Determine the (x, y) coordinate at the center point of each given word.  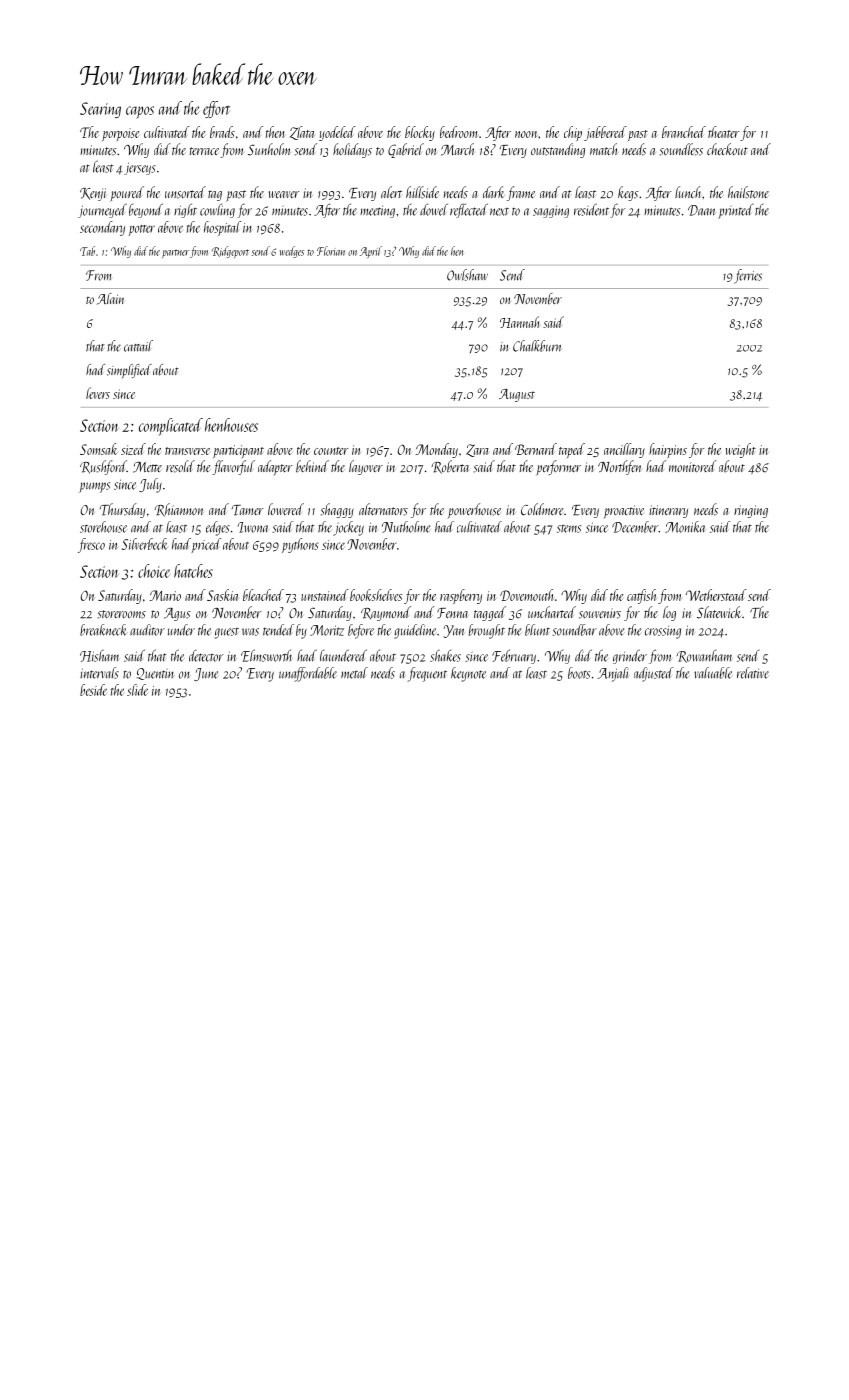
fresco (91, 545)
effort (216, 109)
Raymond (386, 613)
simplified (129, 371)
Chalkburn (537, 346)
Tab (87, 251)
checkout (727, 149)
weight (740, 450)
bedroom (459, 132)
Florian (331, 251)
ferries (748, 276)
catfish (641, 596)
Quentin (155, 674)
